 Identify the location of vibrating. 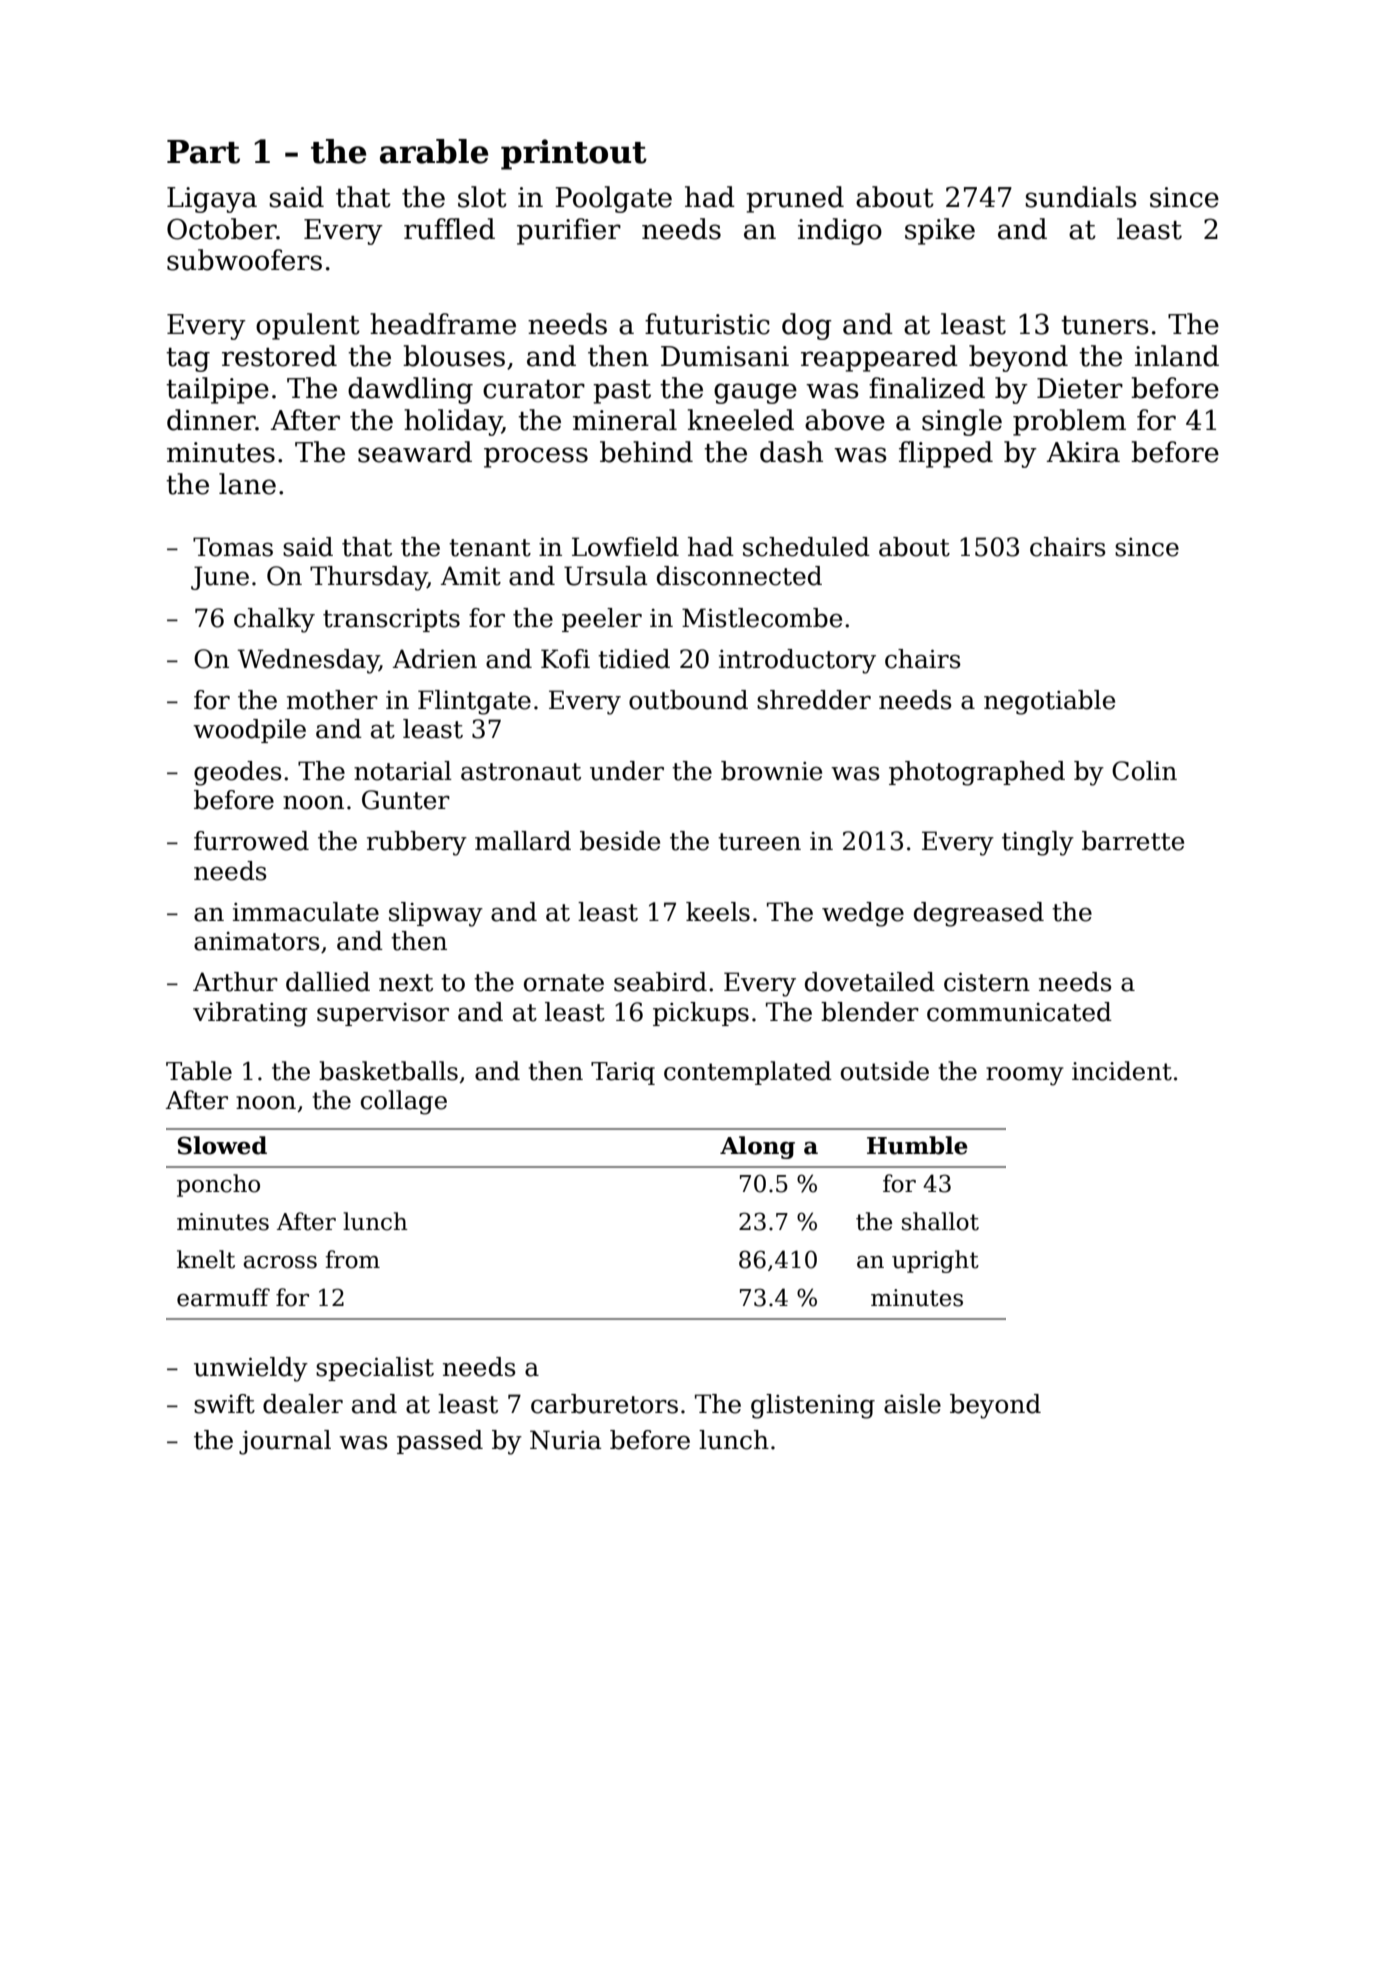
(250, 1014).
